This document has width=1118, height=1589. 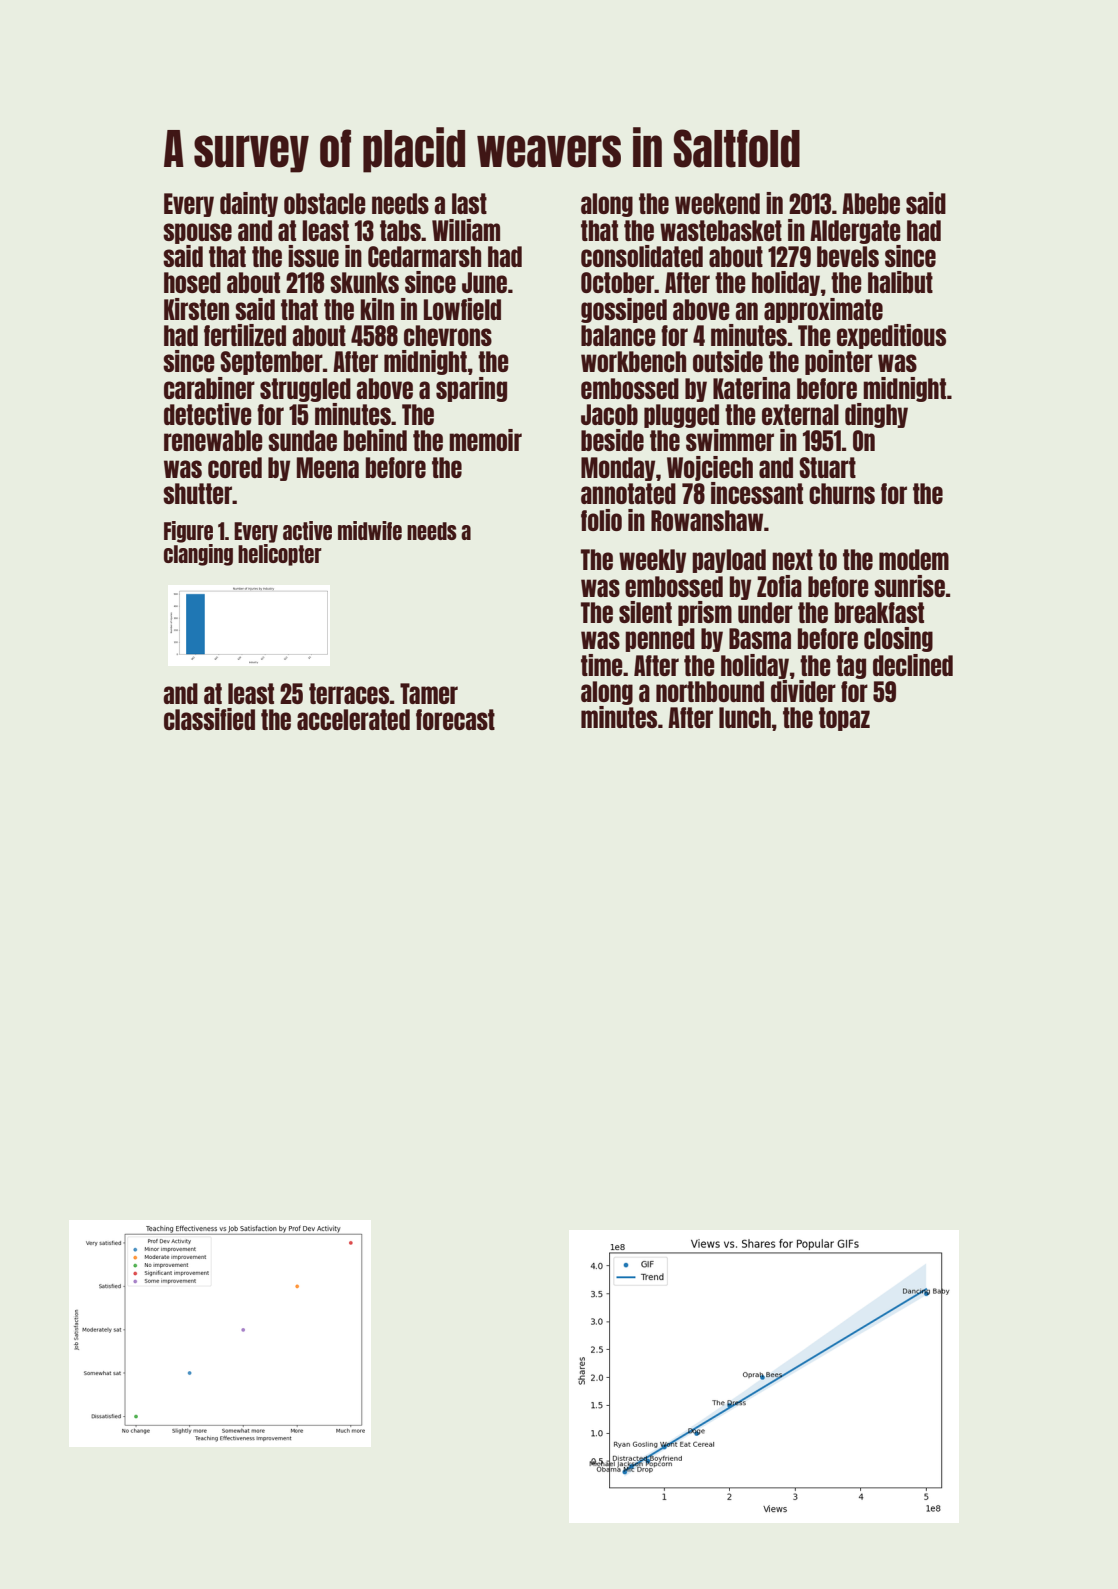 What do you see at coordinates (848, 256) in the document?
I see `bevels` at bounding box center [848, 256].
